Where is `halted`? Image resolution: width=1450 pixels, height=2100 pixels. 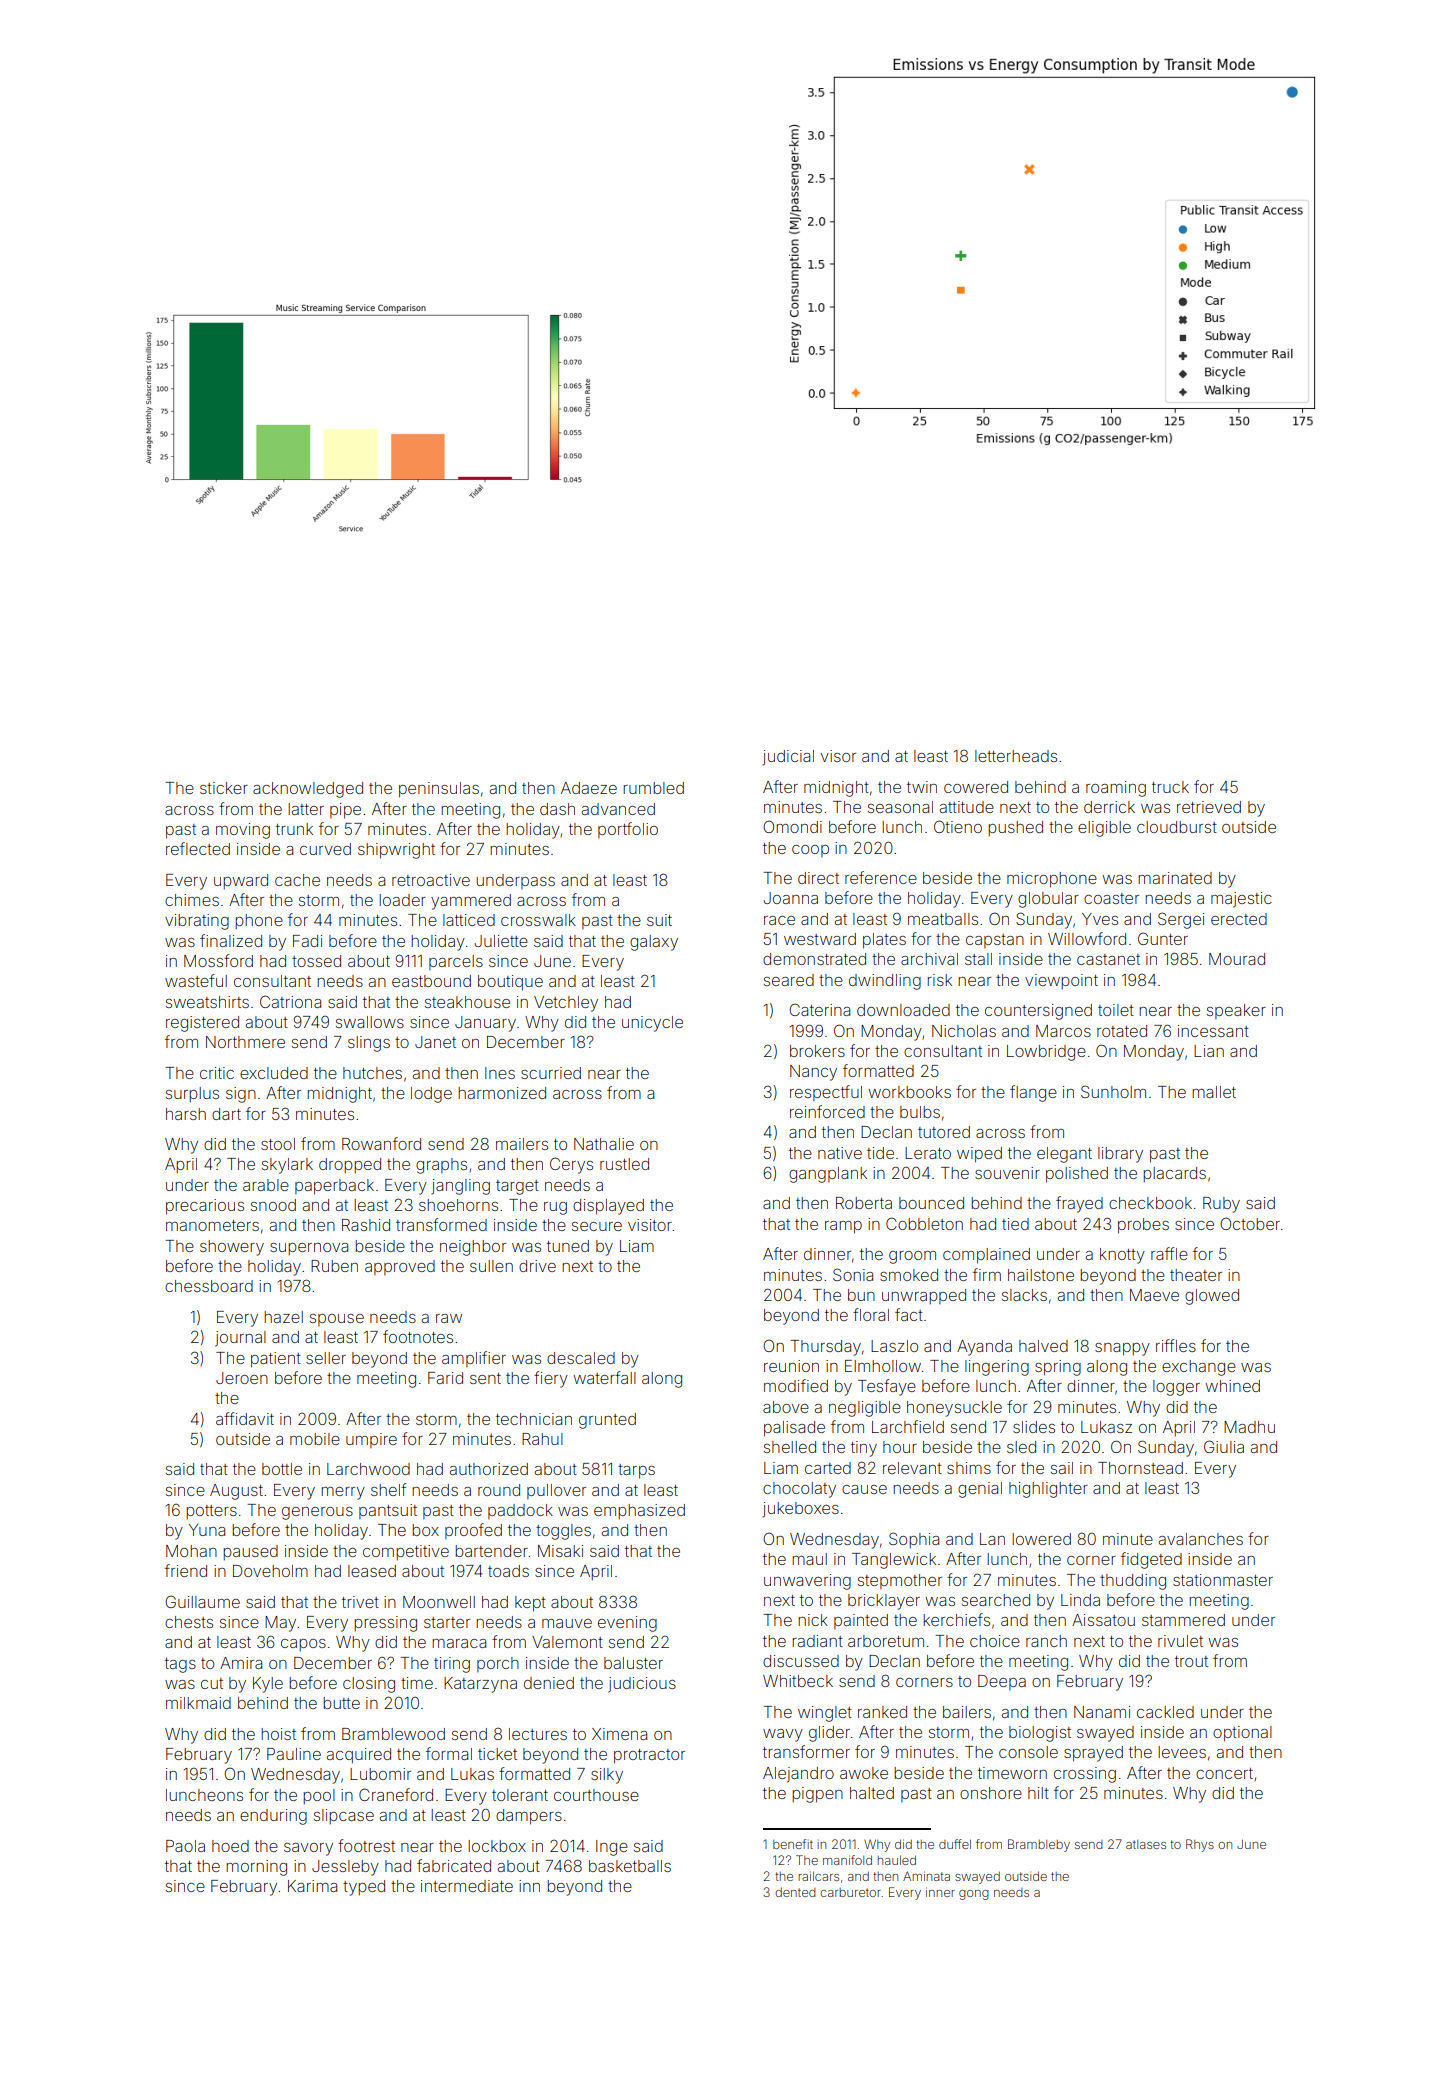 halted is located at coordinates (872, 1793).
